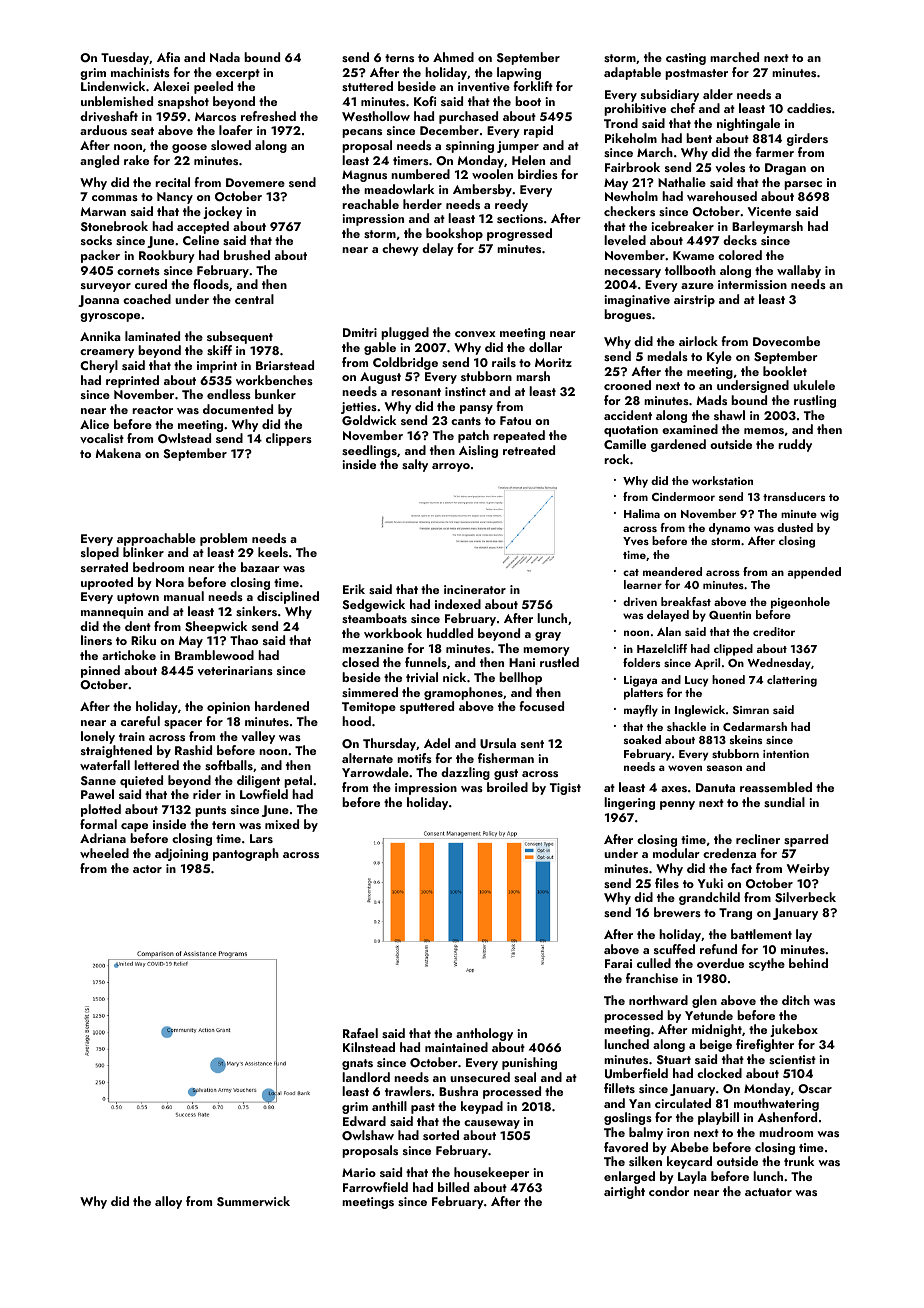  Describe the element at coordinates (768, 1192) in the image. I see `actuator` at that location.
